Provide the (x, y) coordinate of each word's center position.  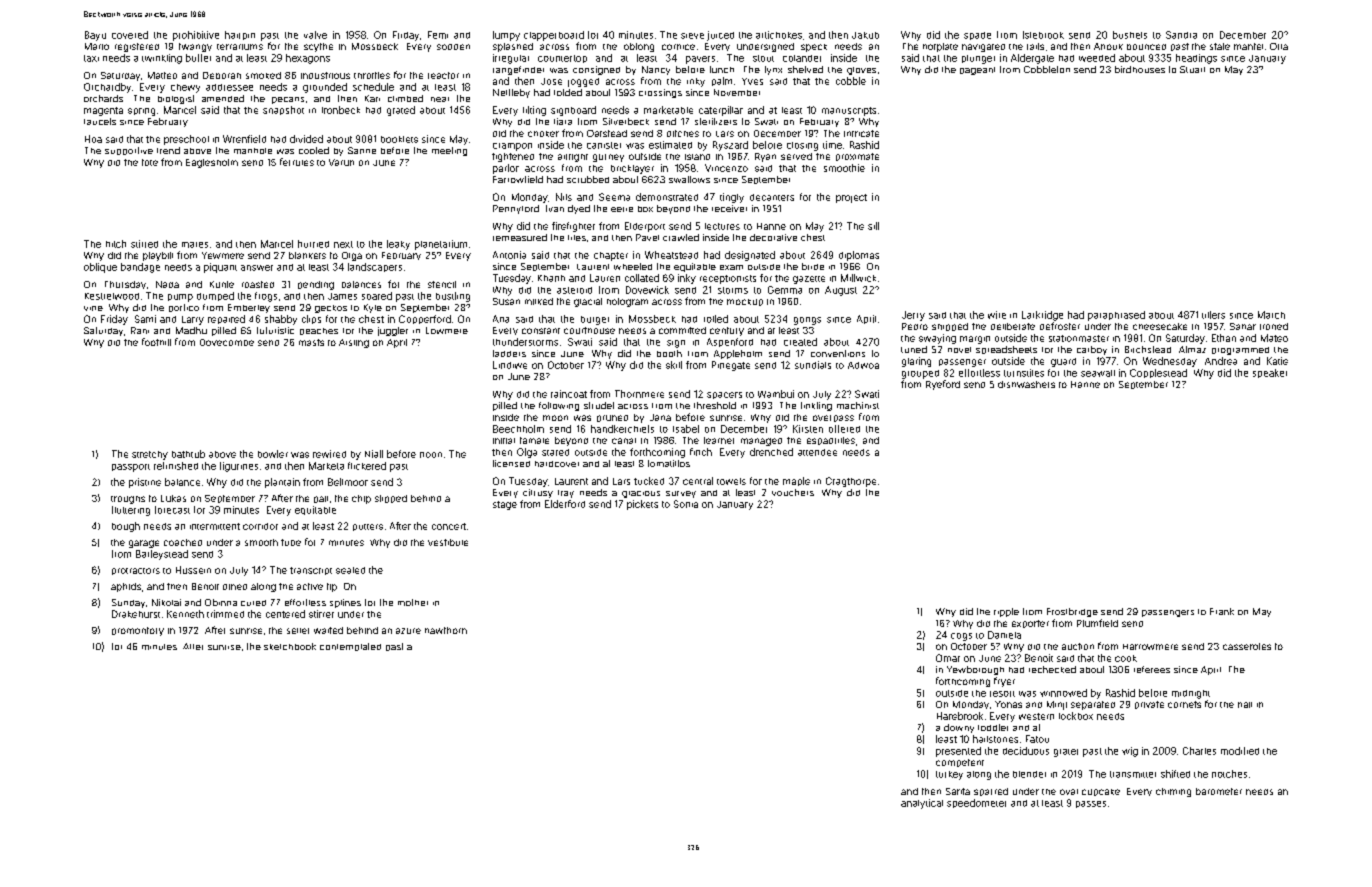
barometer (1219, 791)
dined (235, 587)
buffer (198, 58)
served (796, 156)
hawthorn (446, 630)
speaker (1270, 373)
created (800, 342)
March (1271, 315)
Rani (140, 330)
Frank (1222, 611)
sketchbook (290, 646)
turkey (949, 775)
